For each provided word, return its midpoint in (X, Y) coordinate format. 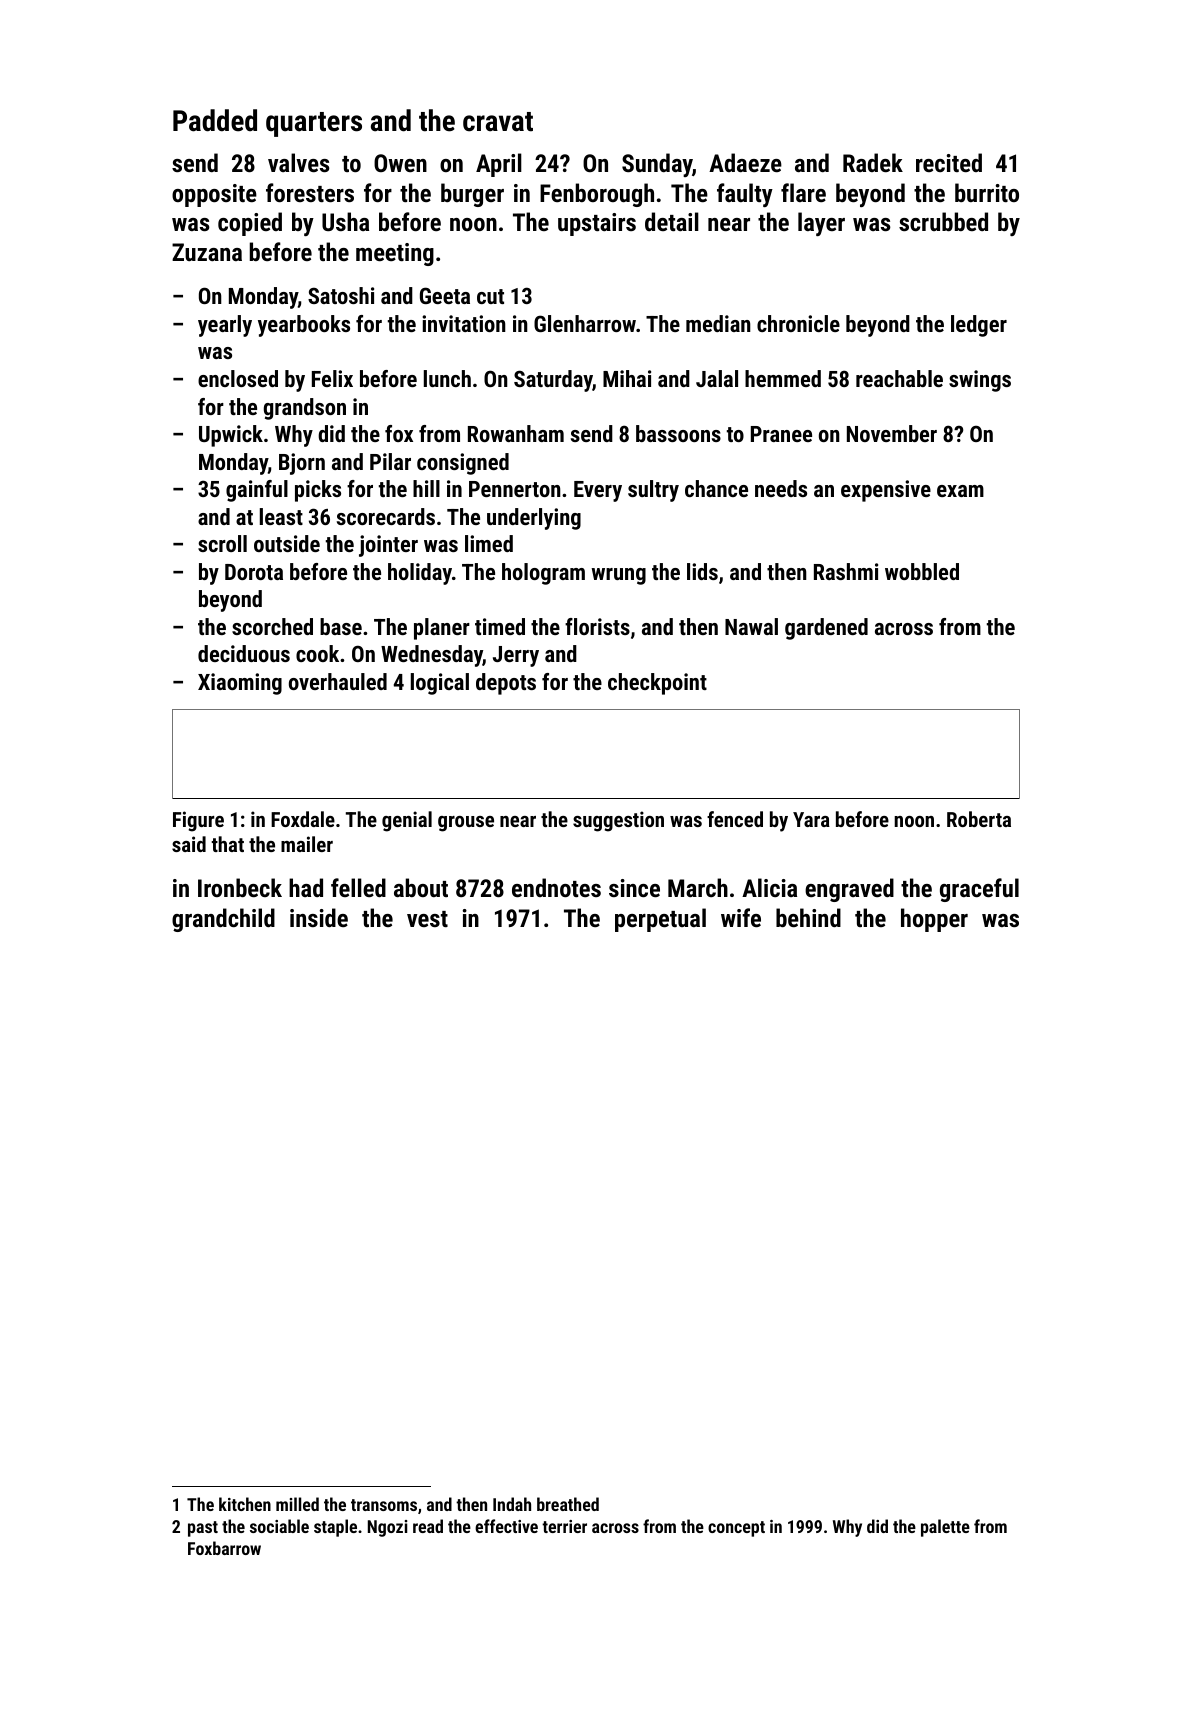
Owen (400, 163)
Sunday (657, 165)
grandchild (223, 920)
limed (489, 543)
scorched (272, 626)
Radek (873, 162)
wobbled (922, 571)
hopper (934, 920)
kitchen (245, 1504)
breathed (568, 1504)
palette (945, 1528)
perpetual (660, 920)
